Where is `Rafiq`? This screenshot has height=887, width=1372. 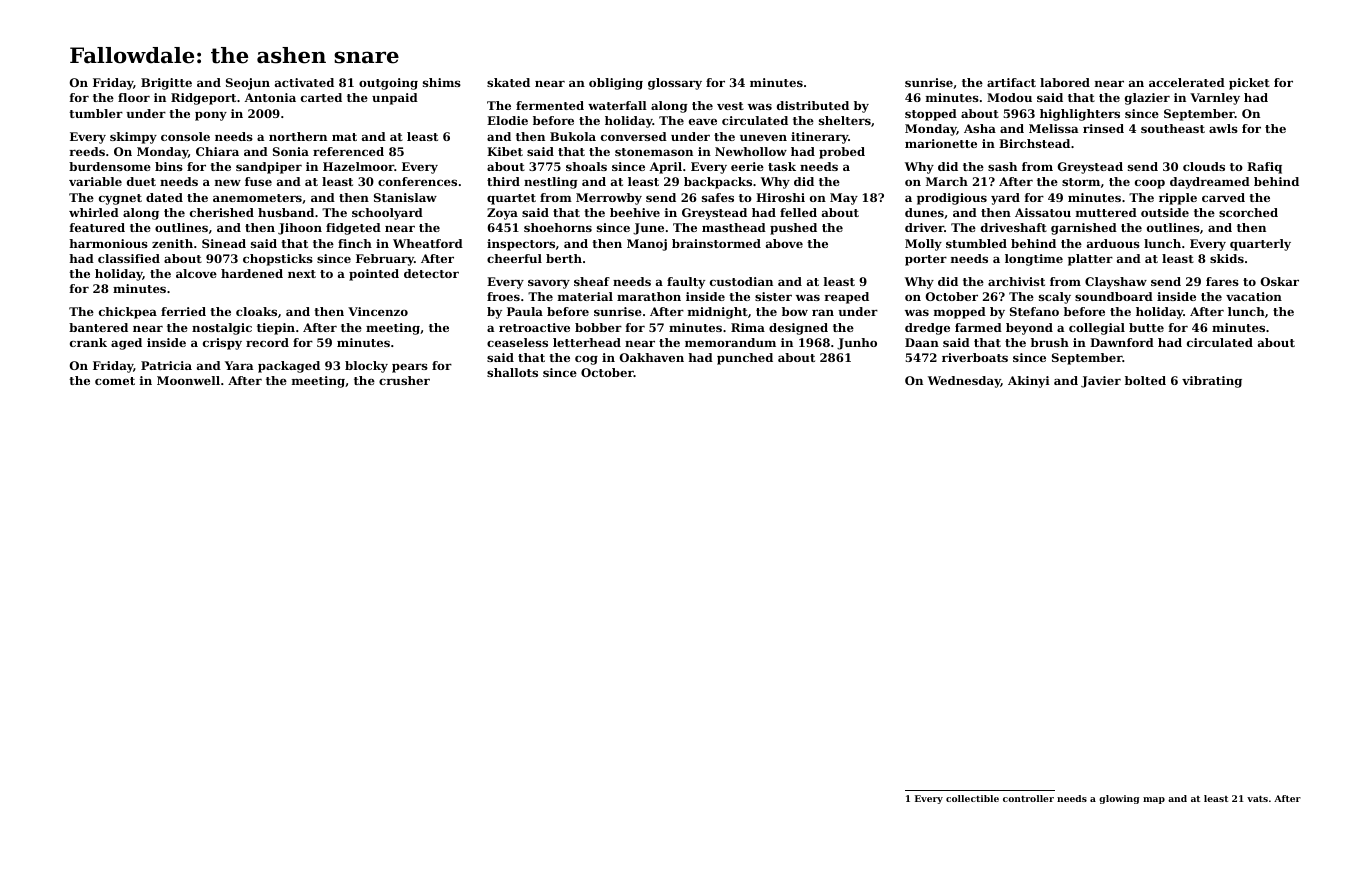
Rafiq is located at coordinates (1264, 168).
